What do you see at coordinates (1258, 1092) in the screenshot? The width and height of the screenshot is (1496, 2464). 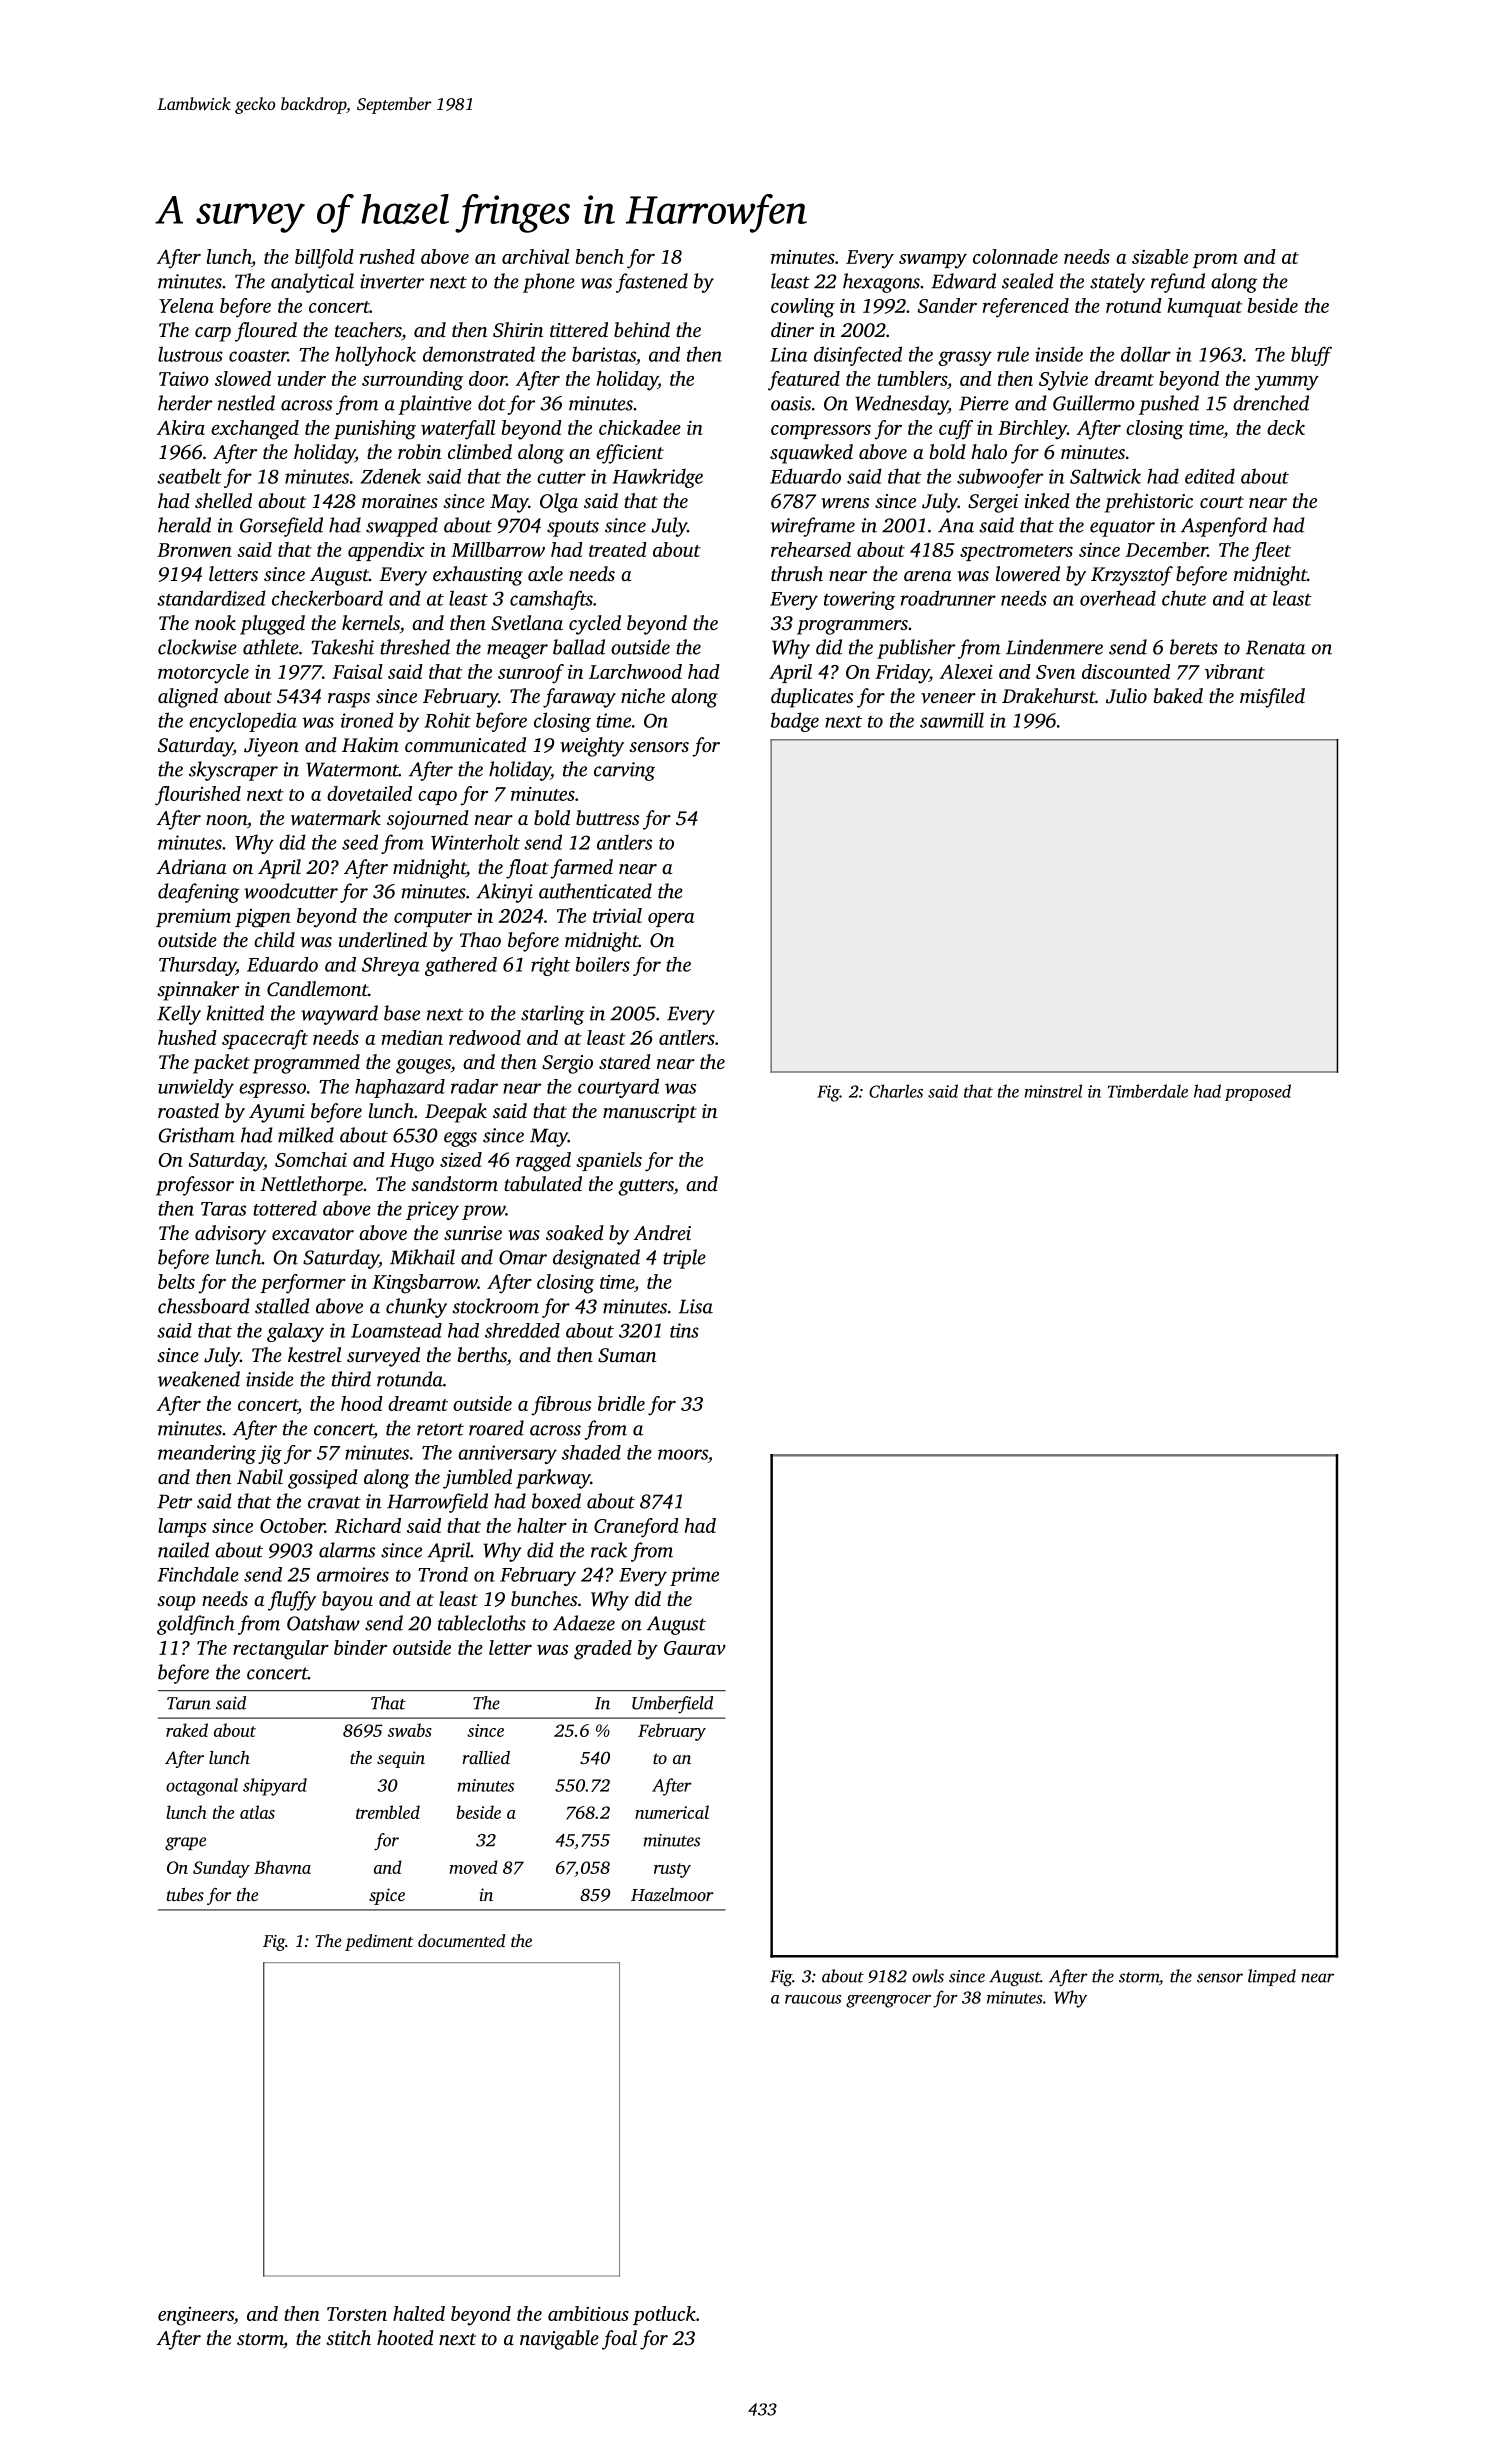 I see `proposed` at bounding box center [1258, 1092].
